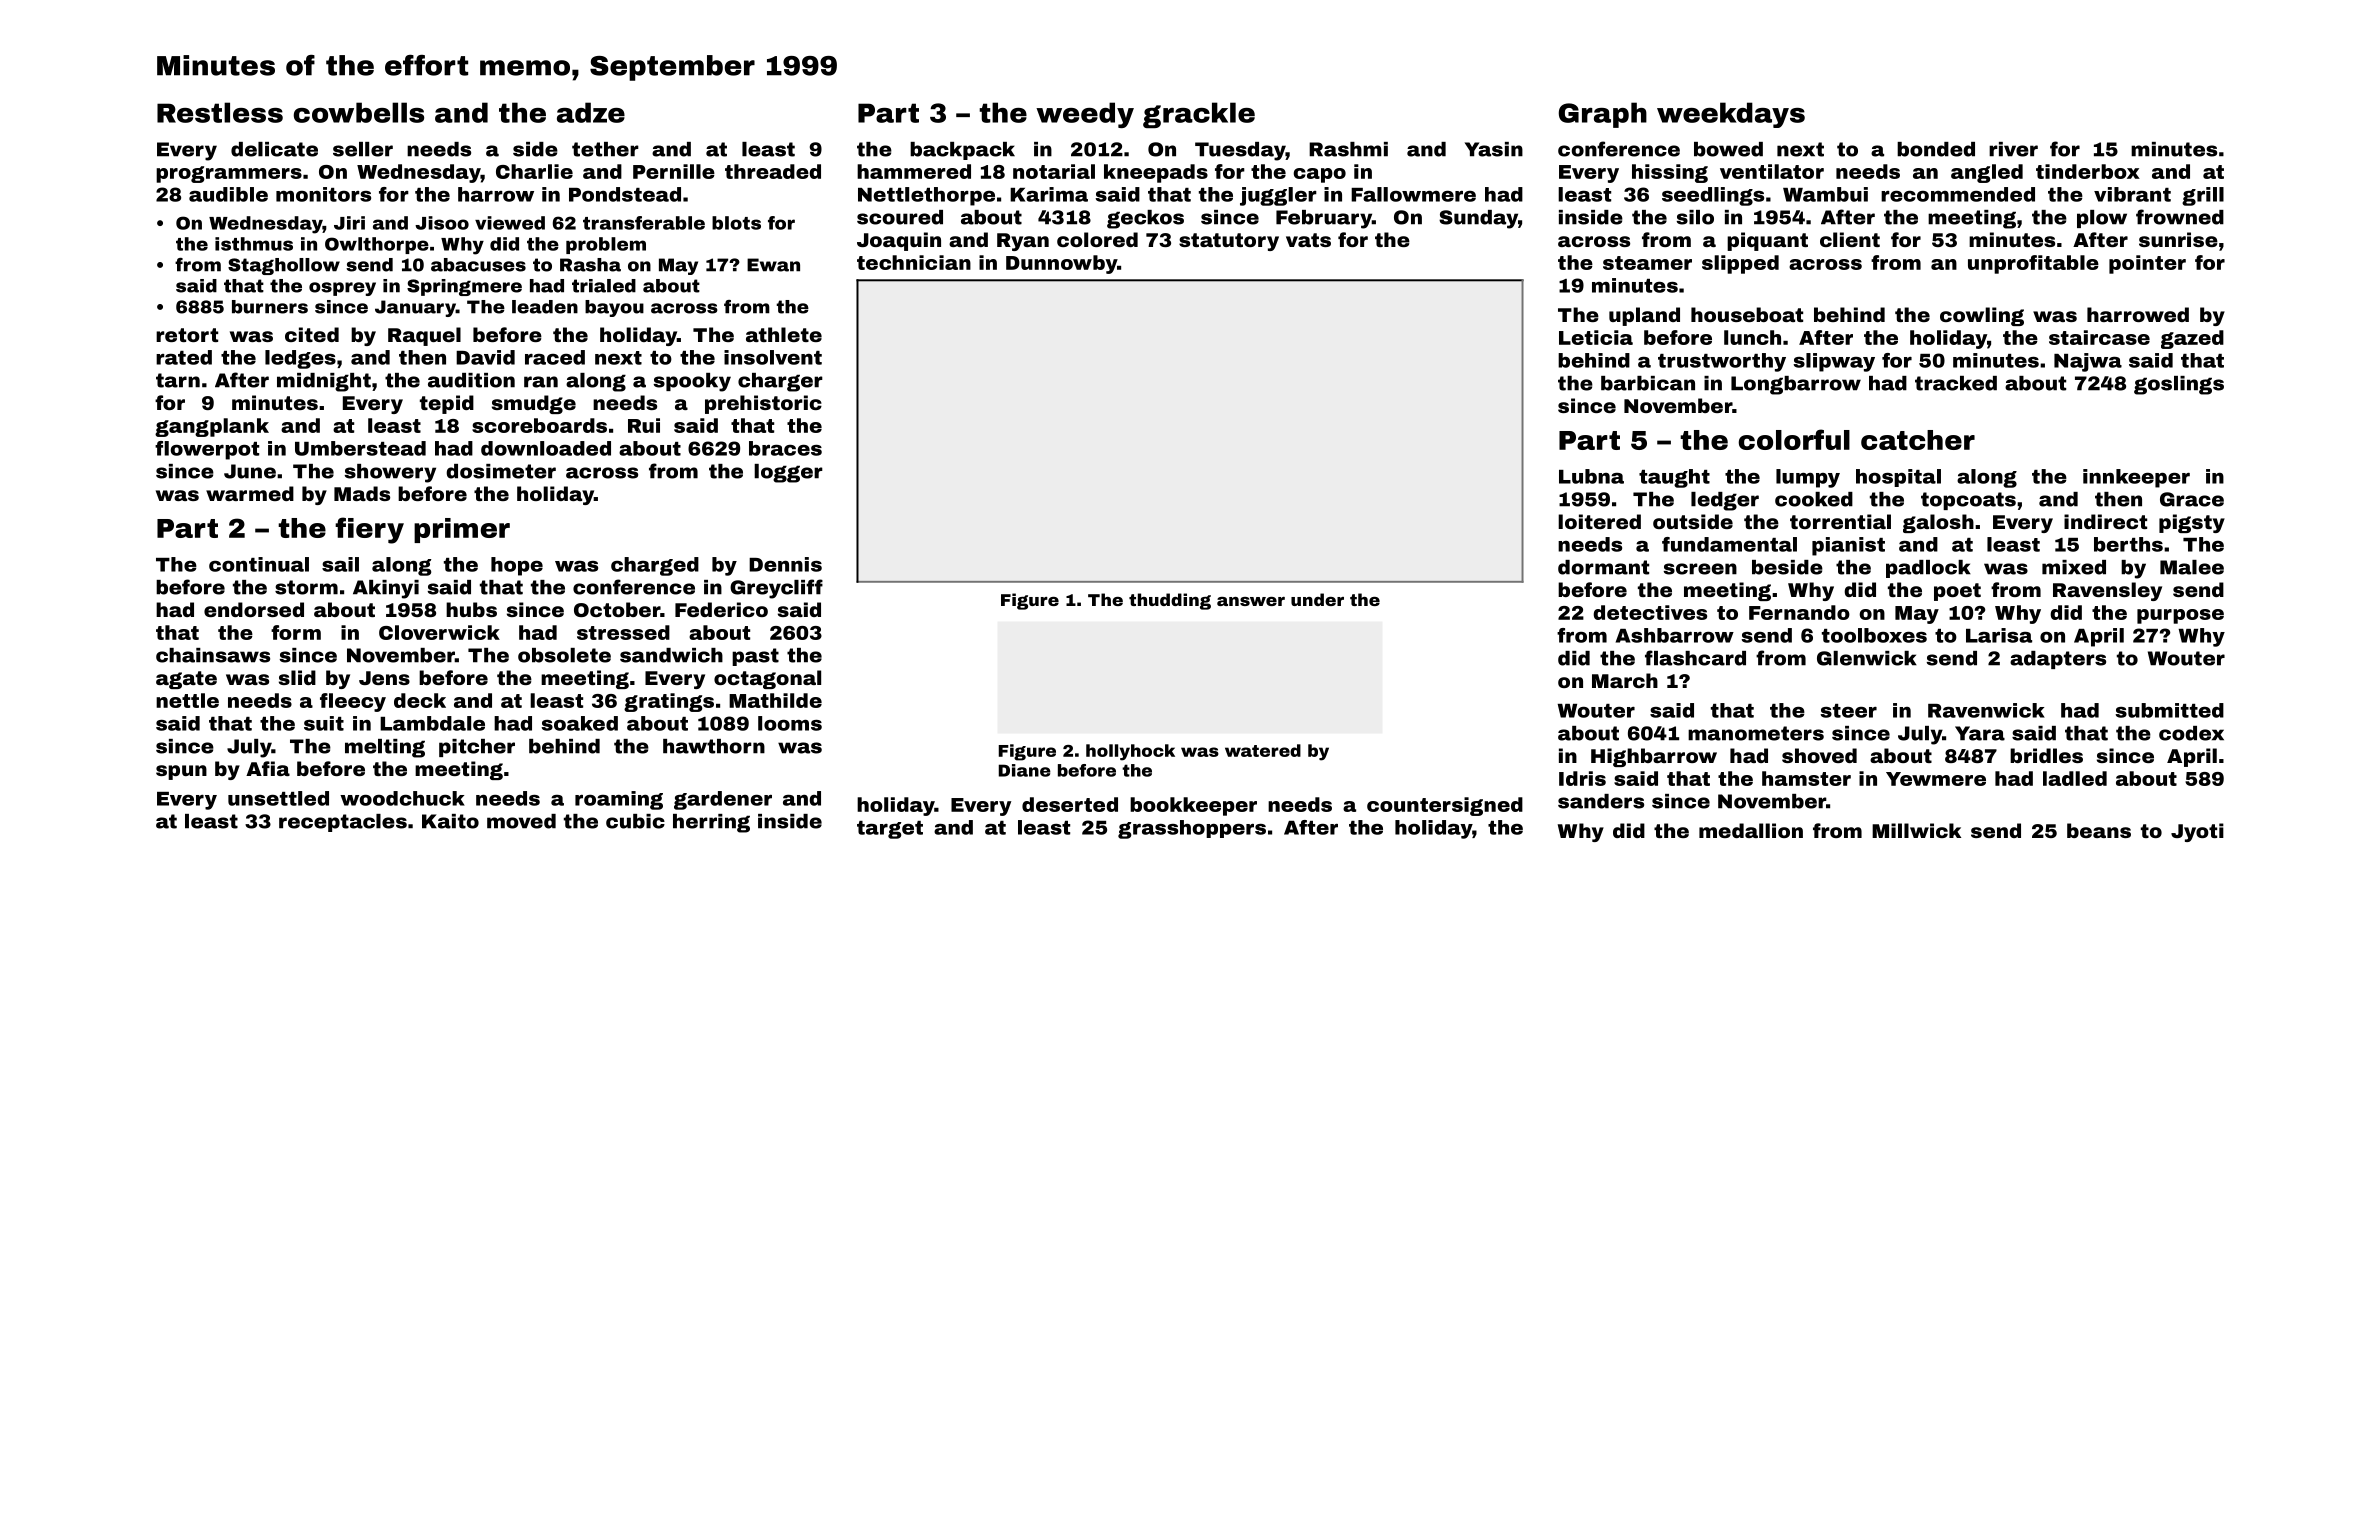  Describe the element at coordinates (1648, 383) in the image. I see `barbican` at that location.
